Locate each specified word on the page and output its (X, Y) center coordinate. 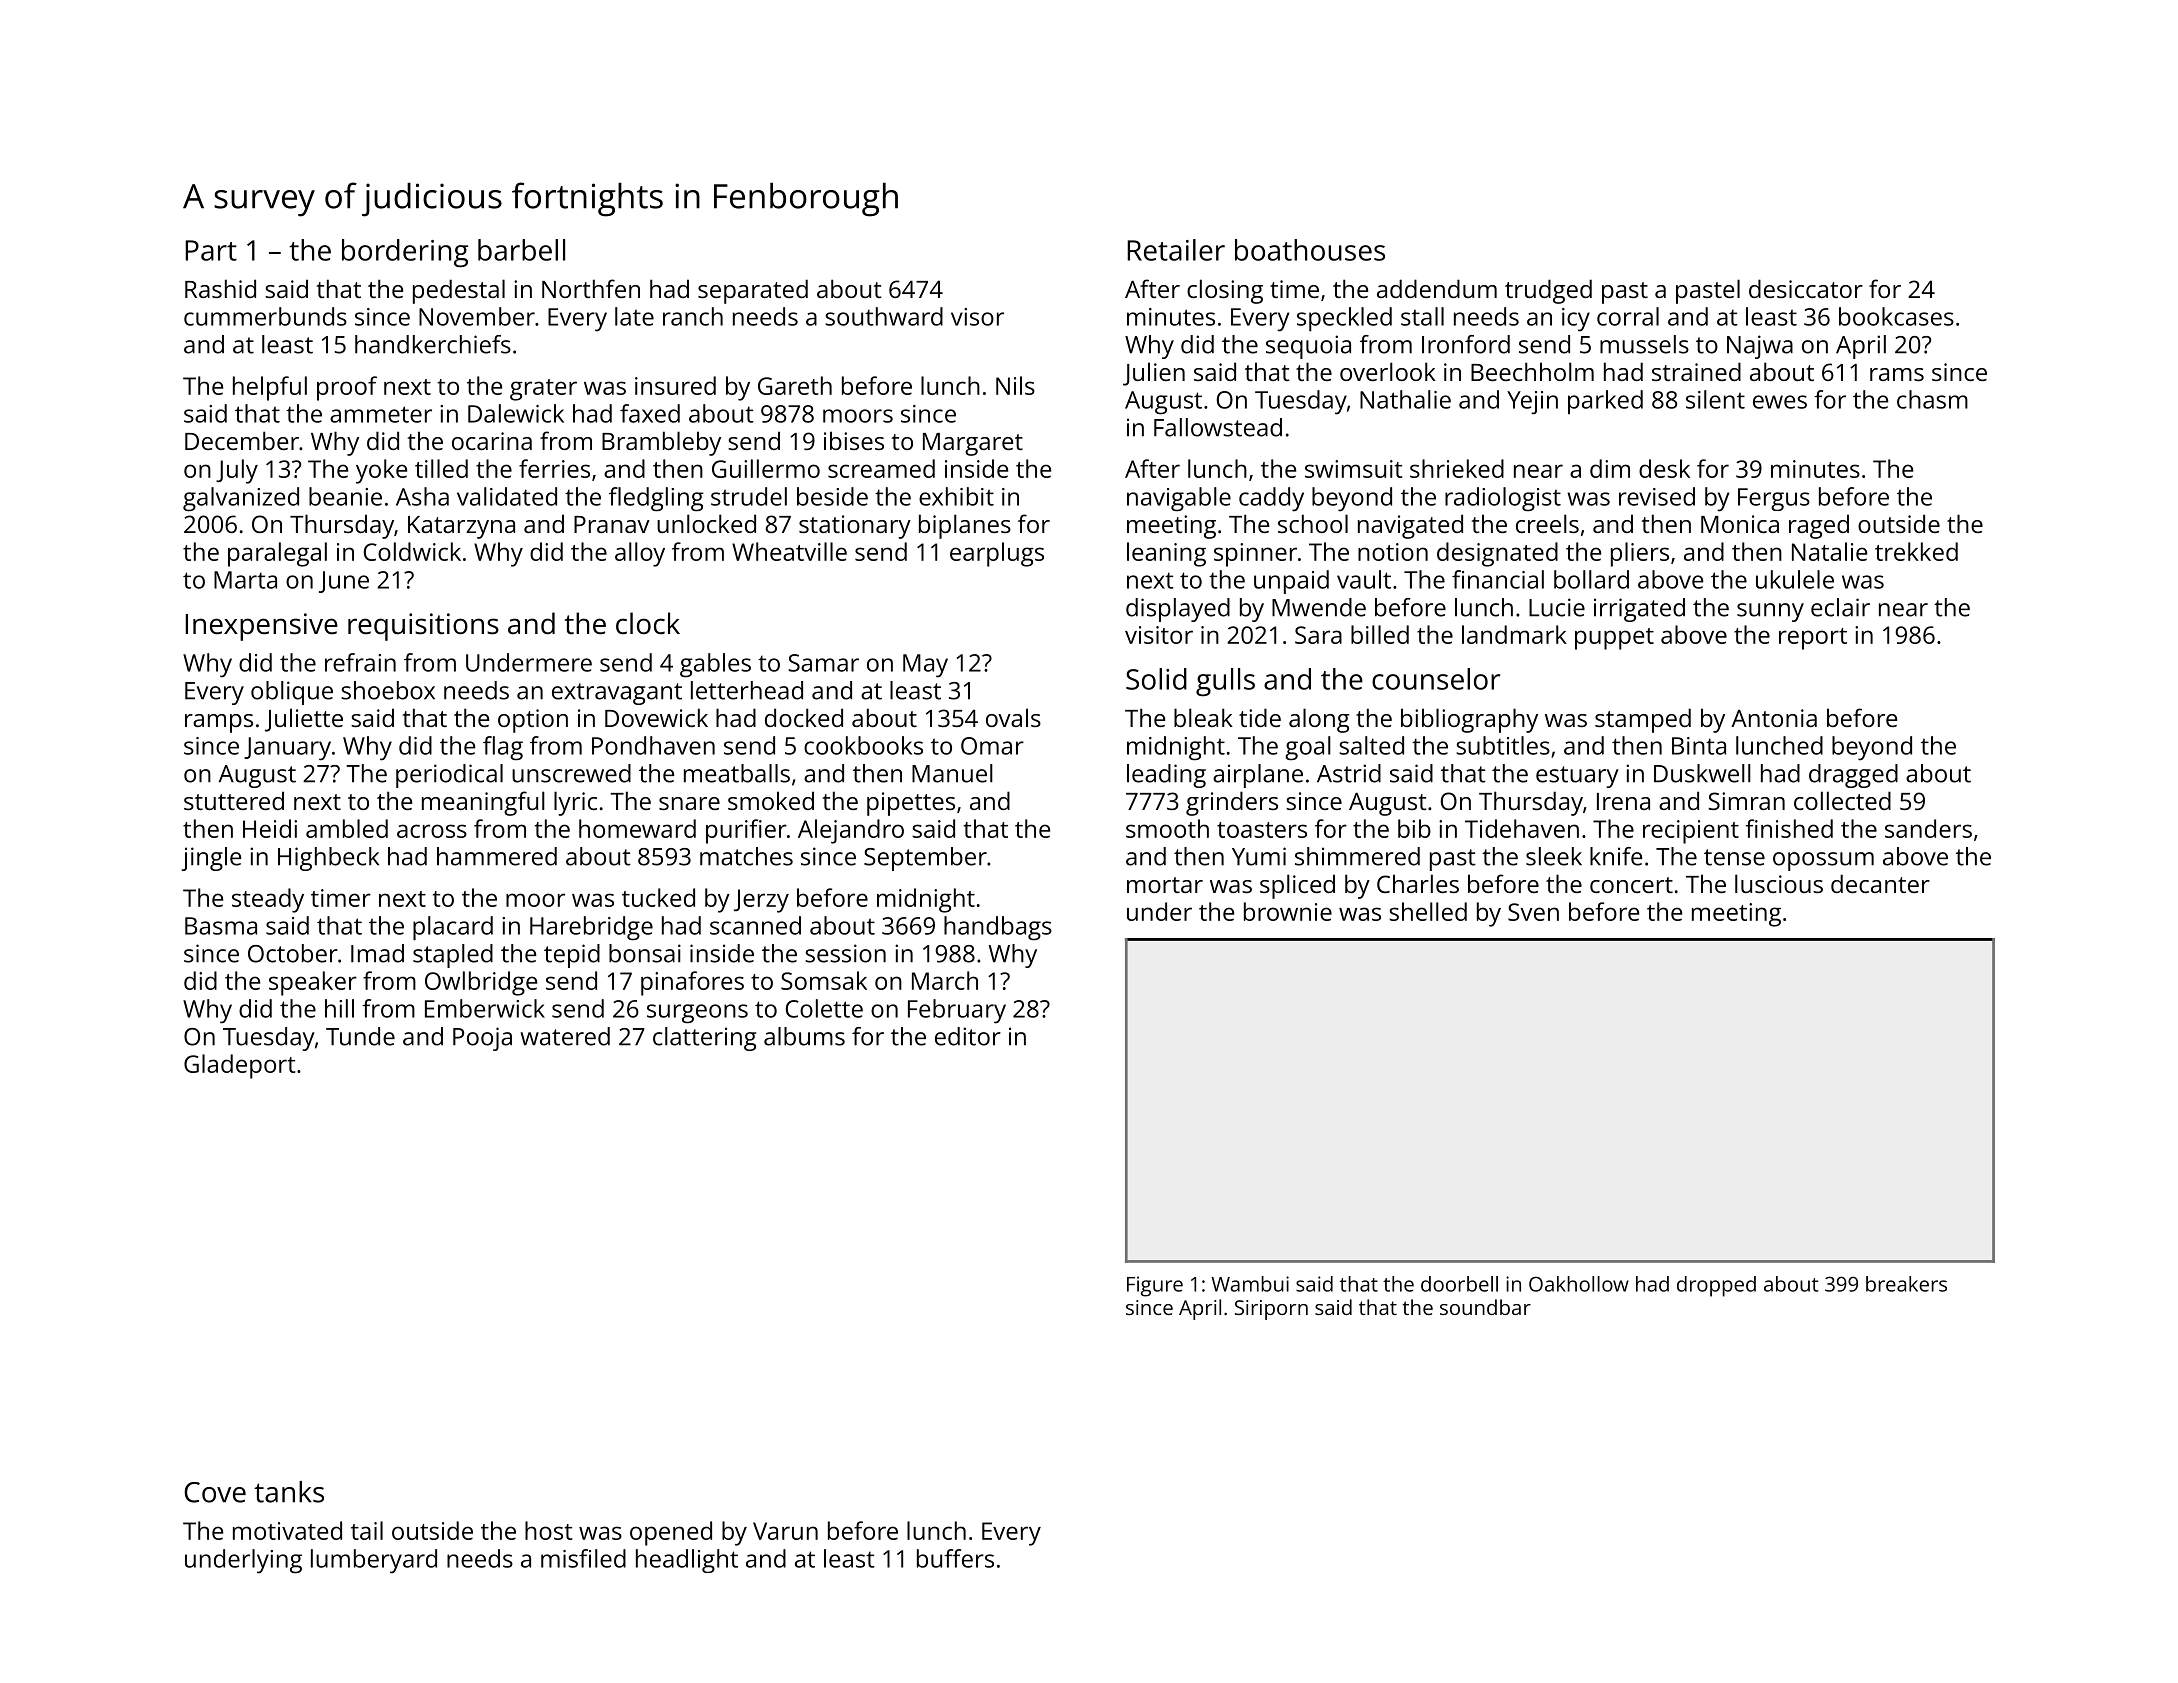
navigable (1179, 499)
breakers (1906, 1284)
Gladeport (239, 1066)
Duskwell (1702, 773)
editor (968, 1036)
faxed (650, 413)
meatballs (737, 773)
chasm (1932, 399)
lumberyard (374, 1561)
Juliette (304, 720)
